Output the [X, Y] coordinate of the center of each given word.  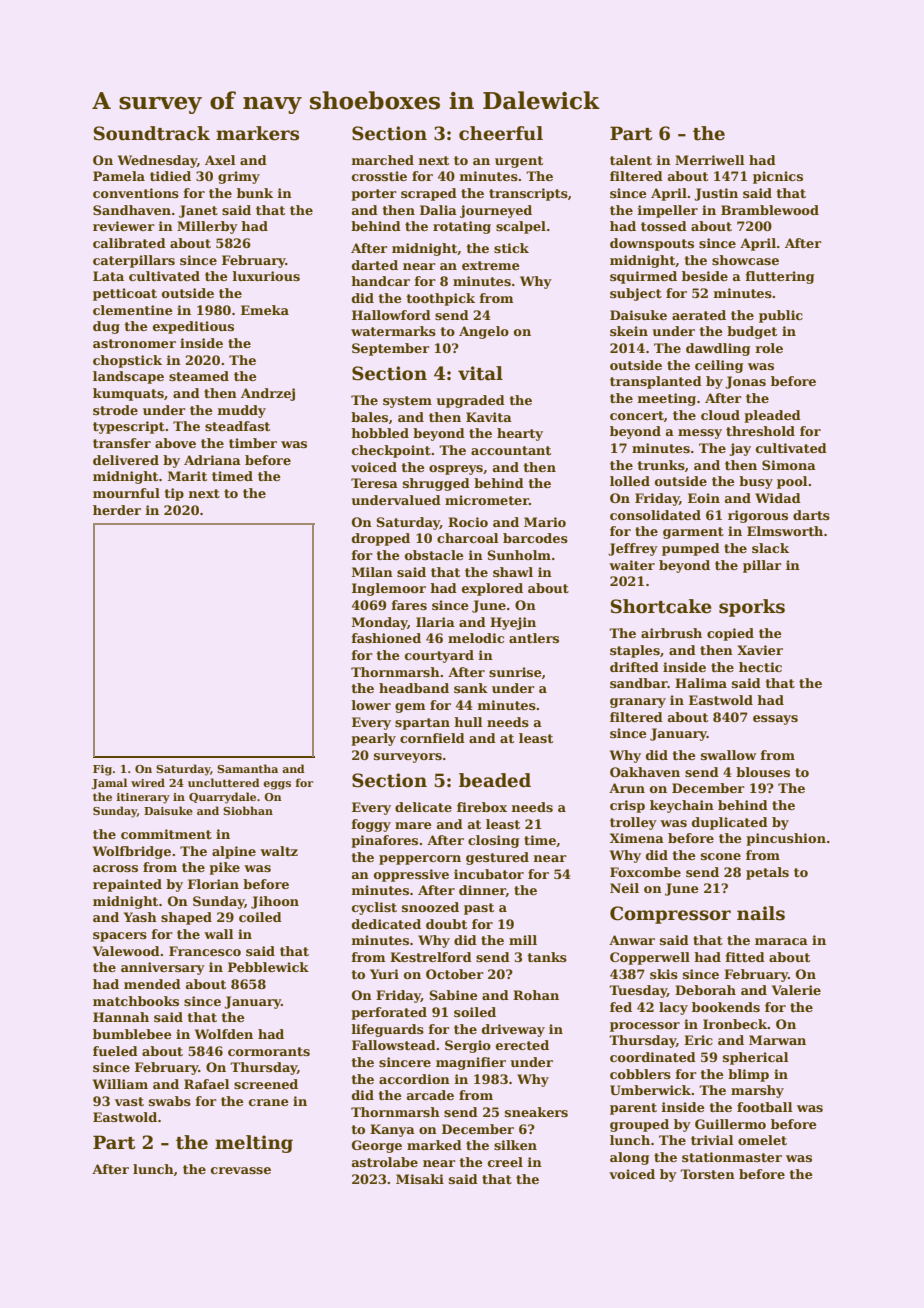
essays [775, 720]
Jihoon [275, 902]
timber [253, 443]
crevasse [241, 1170]
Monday [380, 623]
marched [382, 160]
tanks [547, 957]
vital [480, 373]
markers [257, 133]
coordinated [653, 1057]
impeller [667, 211]
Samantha [247, 768]
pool [792, 482]
